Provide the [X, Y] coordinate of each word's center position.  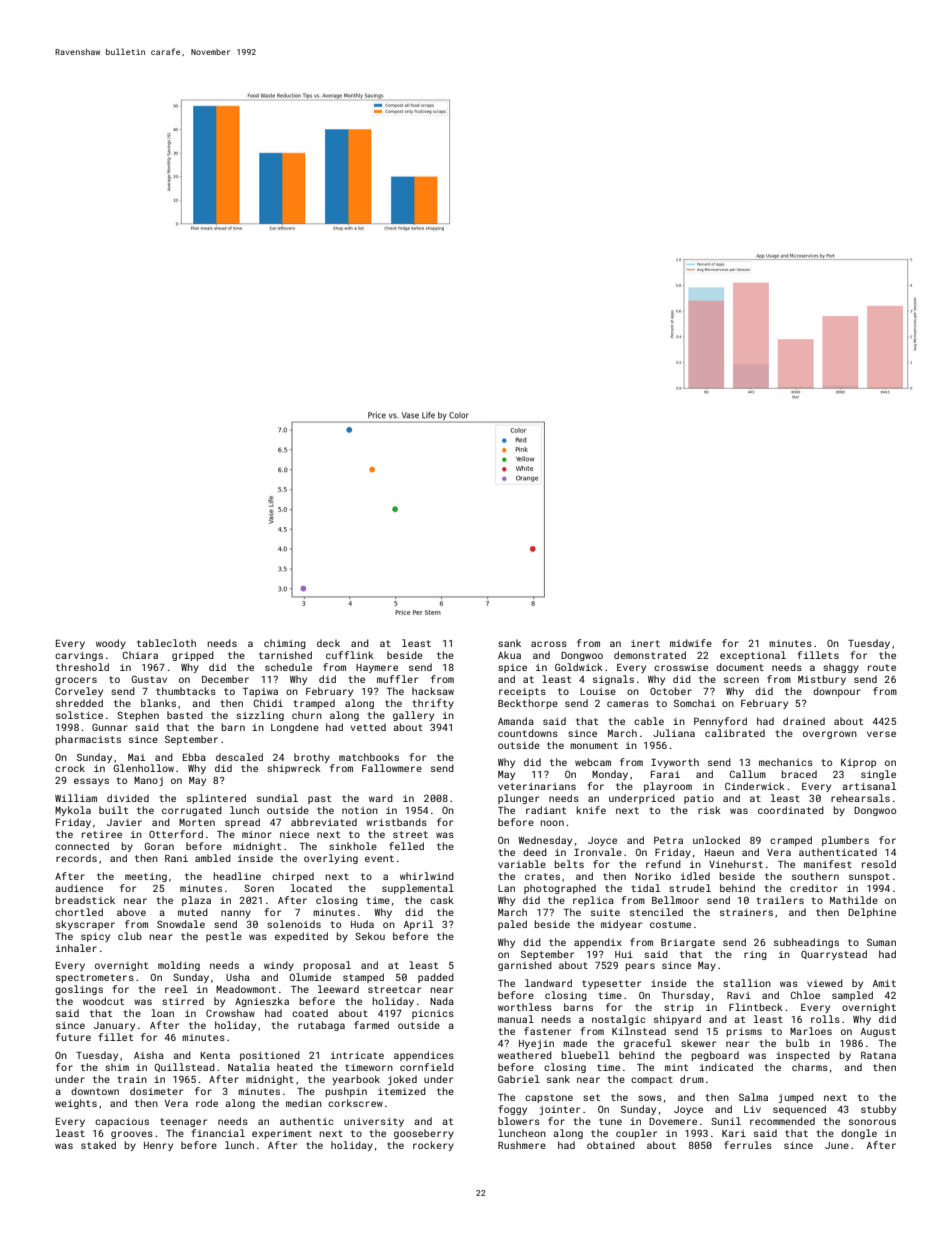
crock [70, 768]
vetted [368, 727]
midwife [691, 643]
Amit [884, 983]
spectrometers [95, 978]
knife [591, 810]
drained [804, 721]
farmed [371, 1025]
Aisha [149, 1055]
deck [328, 643]
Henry [158, 1146]
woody [111, 644]
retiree [102, 834]
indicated [726, 1067]
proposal [327, 966]
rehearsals [860, 798]
